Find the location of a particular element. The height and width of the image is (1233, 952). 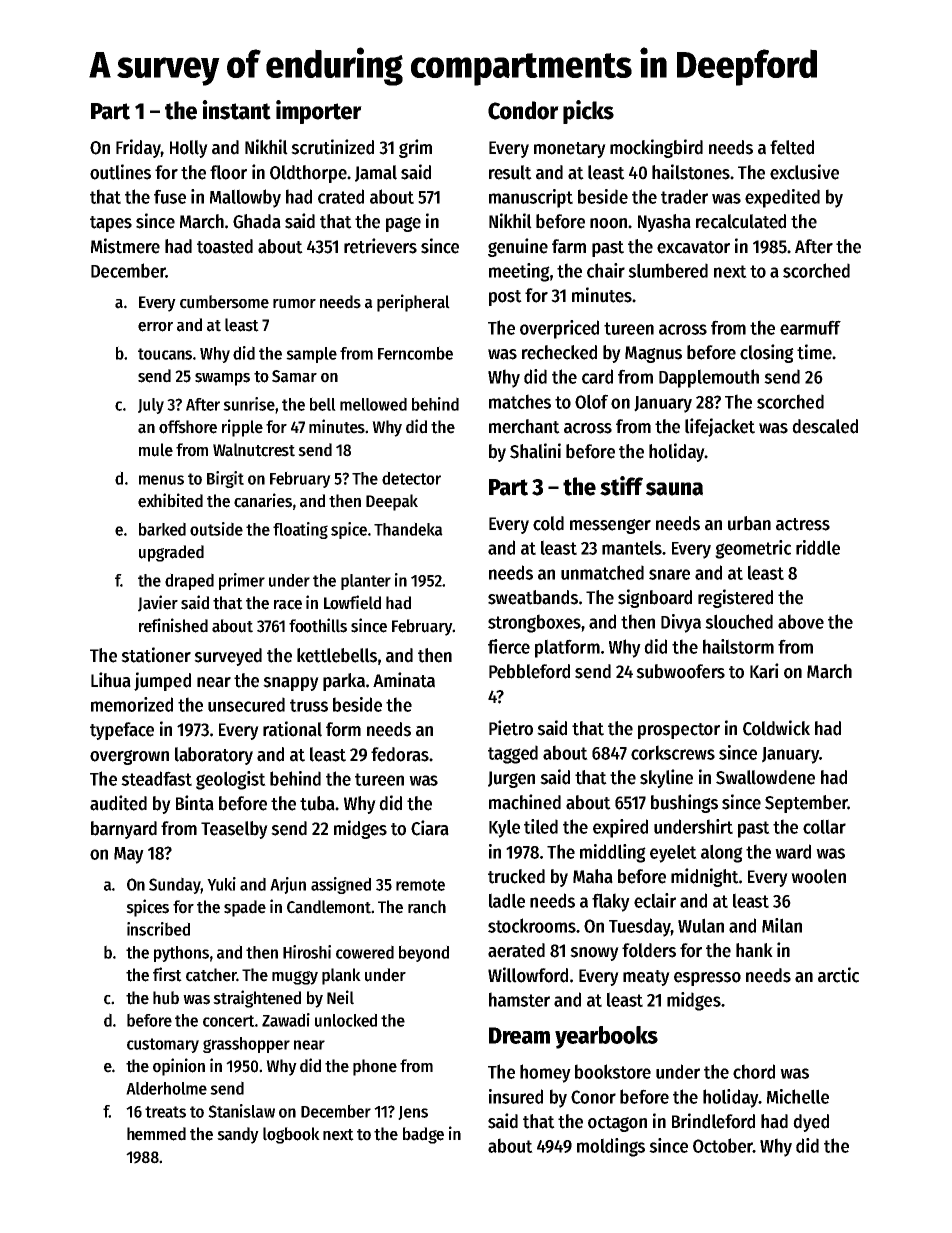

primer is located at coordinates (242, 581).
